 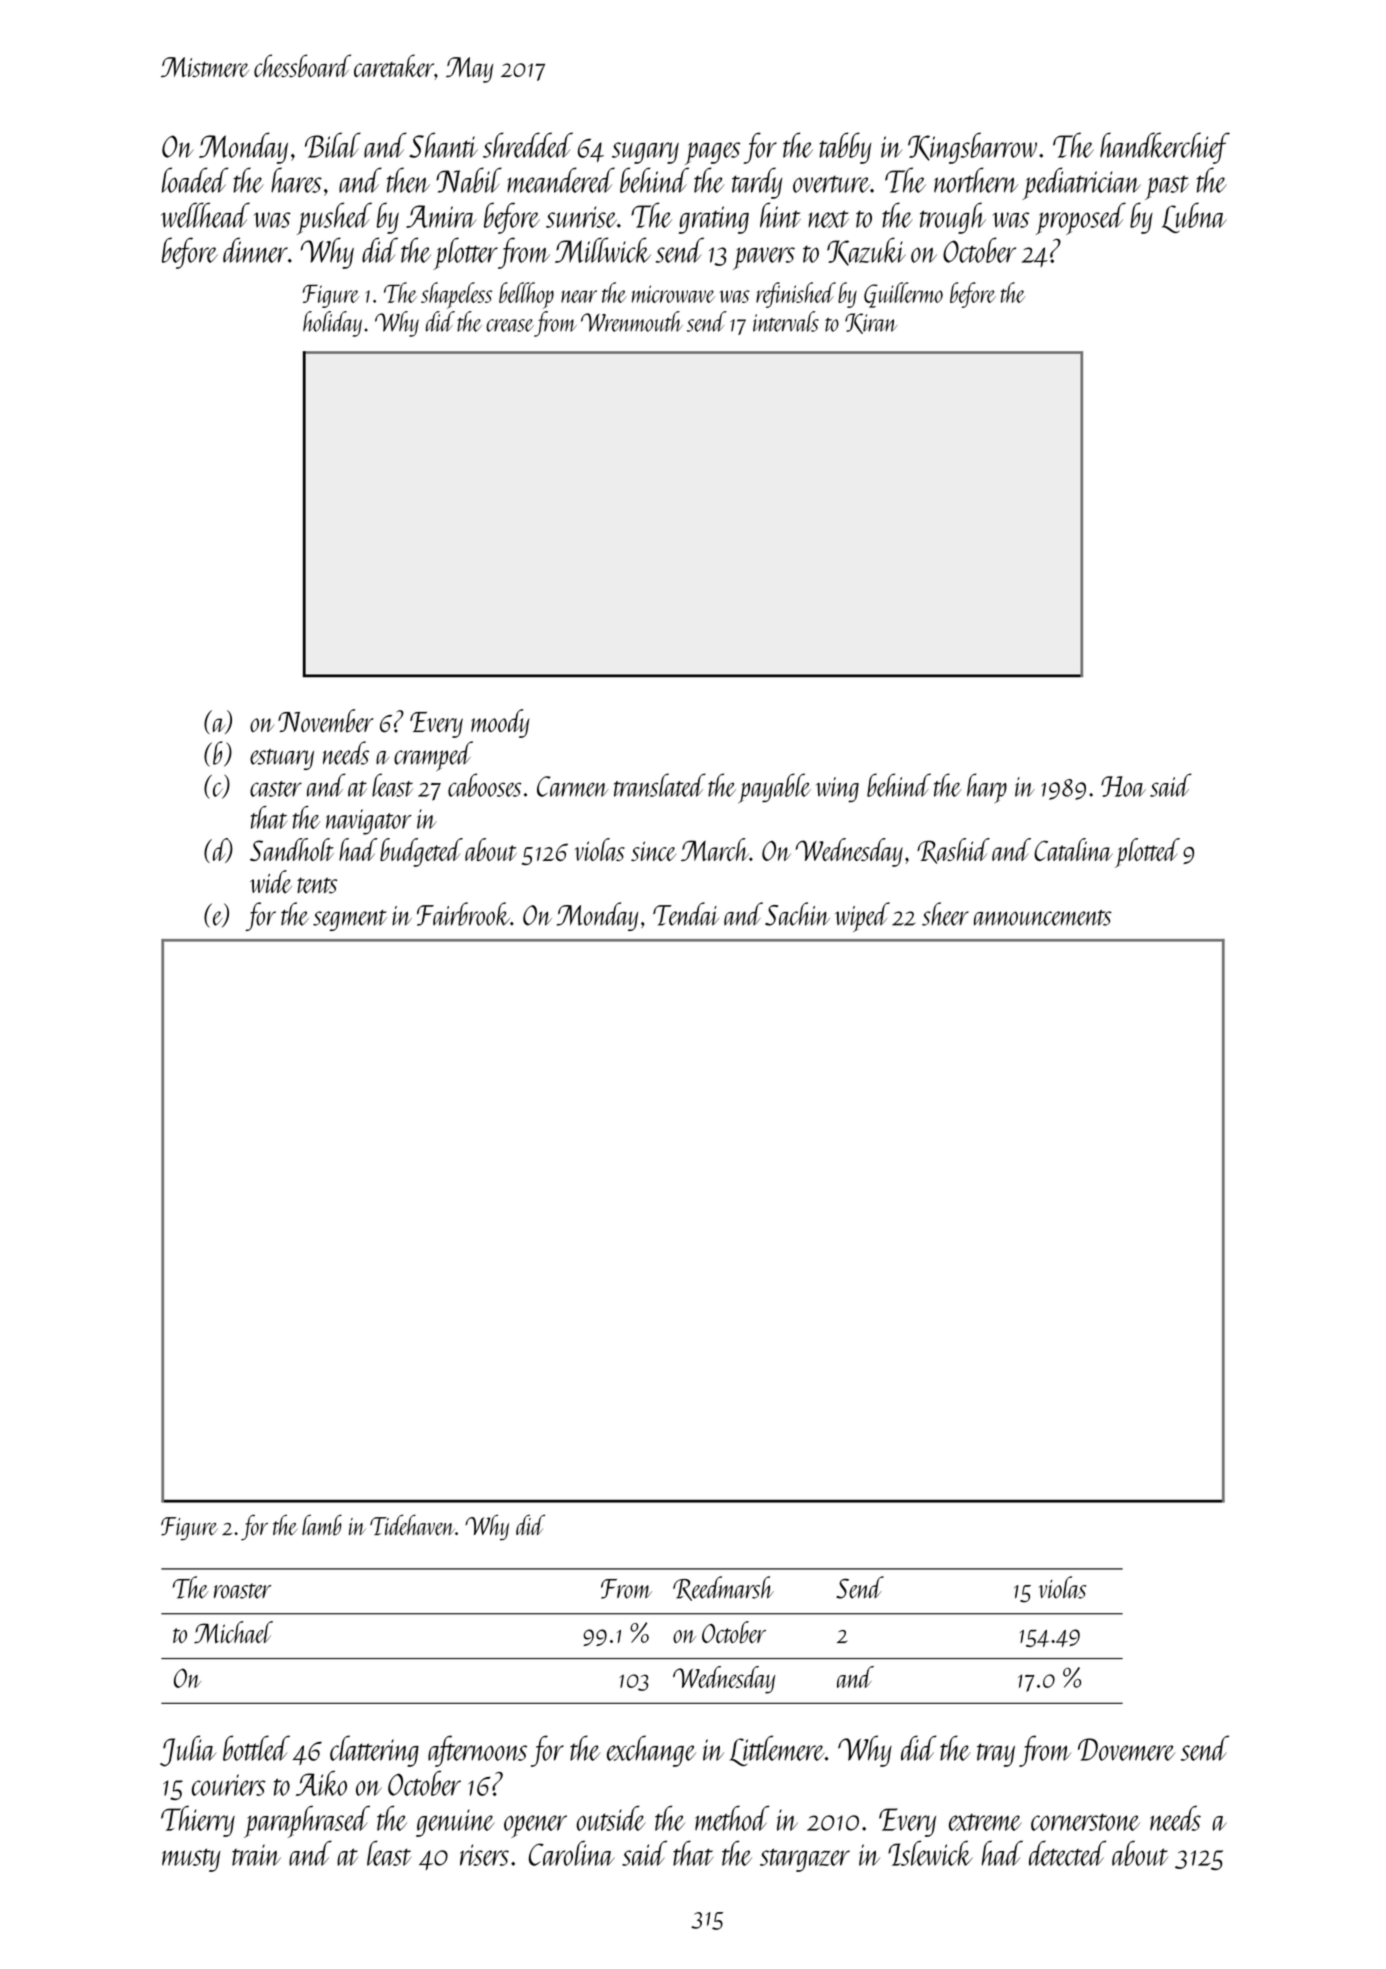 I want to click on March, so click(x=715, y=849).
